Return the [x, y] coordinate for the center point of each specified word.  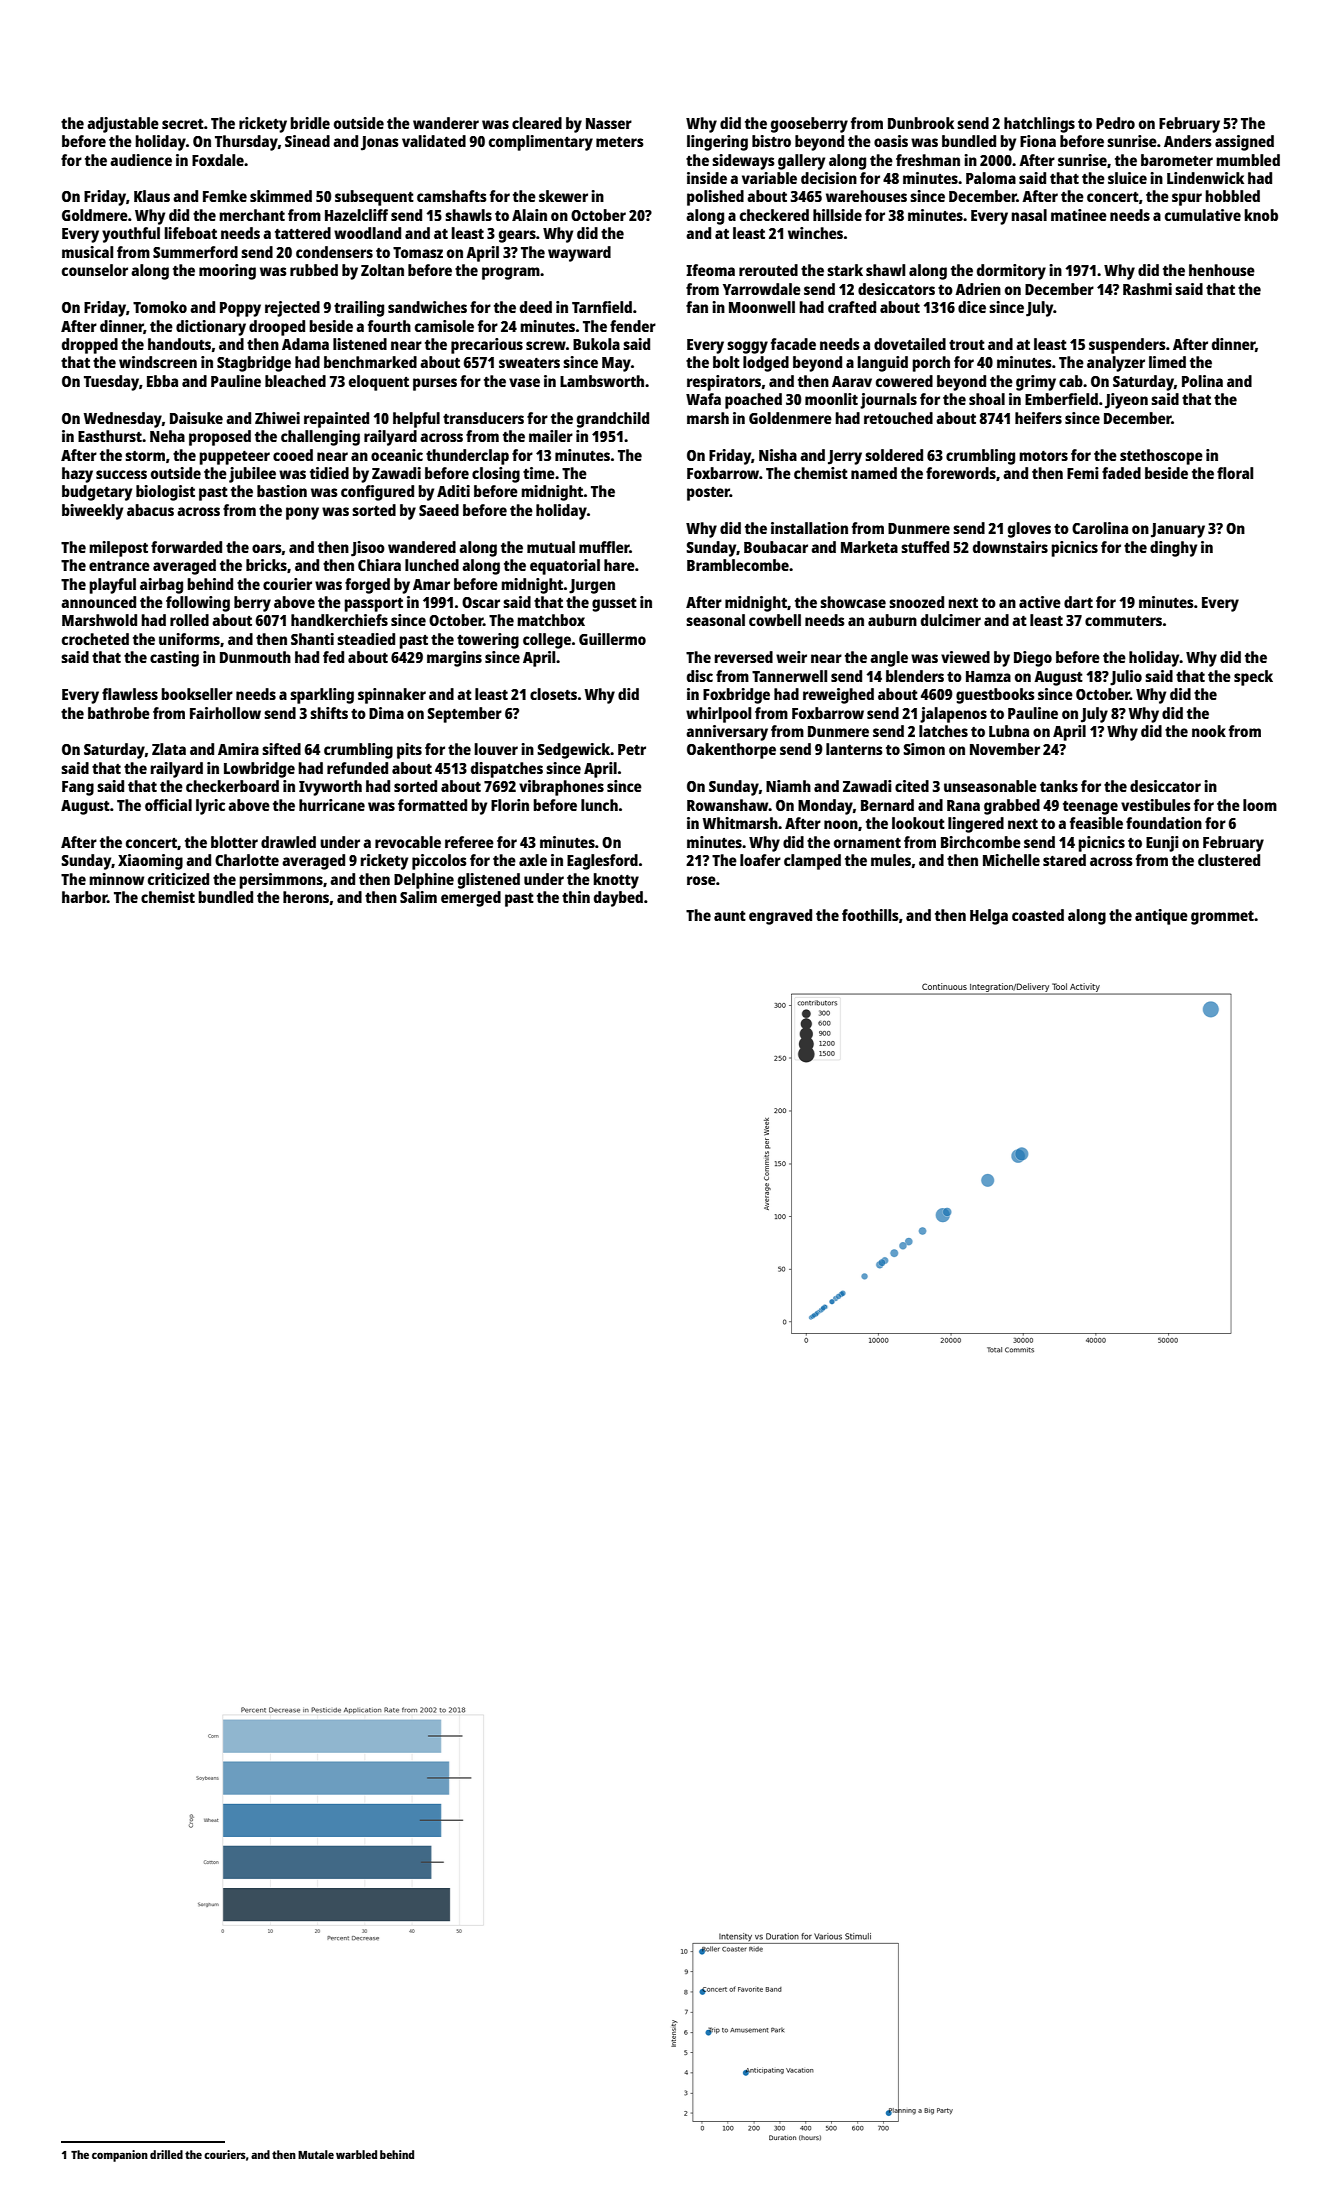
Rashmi [1147, 289]
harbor [84, 897]
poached [753, 401]
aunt [730, 916]
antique [1161, 917]
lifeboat [190, 233]
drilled [166, 2154]
